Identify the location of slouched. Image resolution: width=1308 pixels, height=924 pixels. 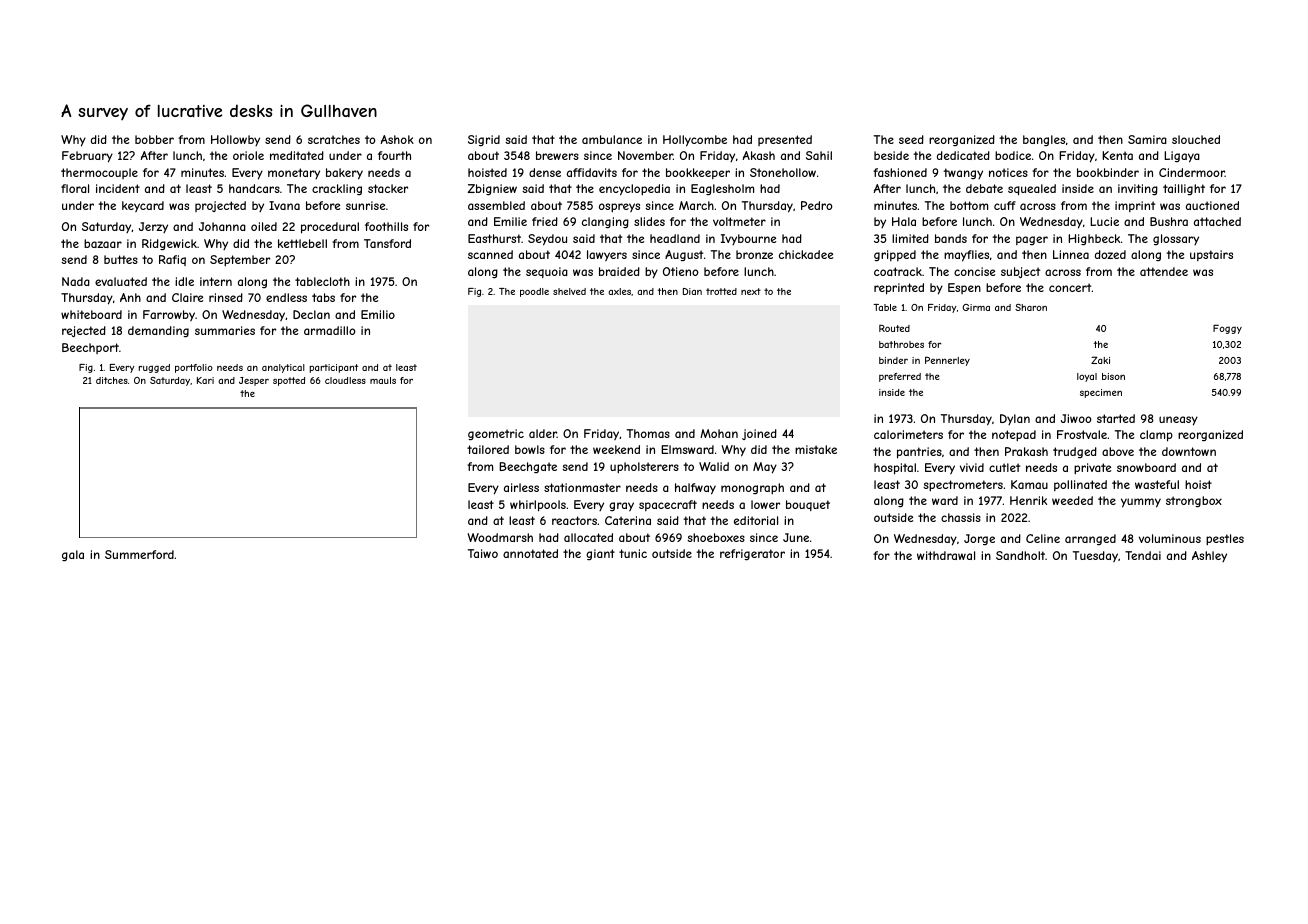
(1196, 139).
